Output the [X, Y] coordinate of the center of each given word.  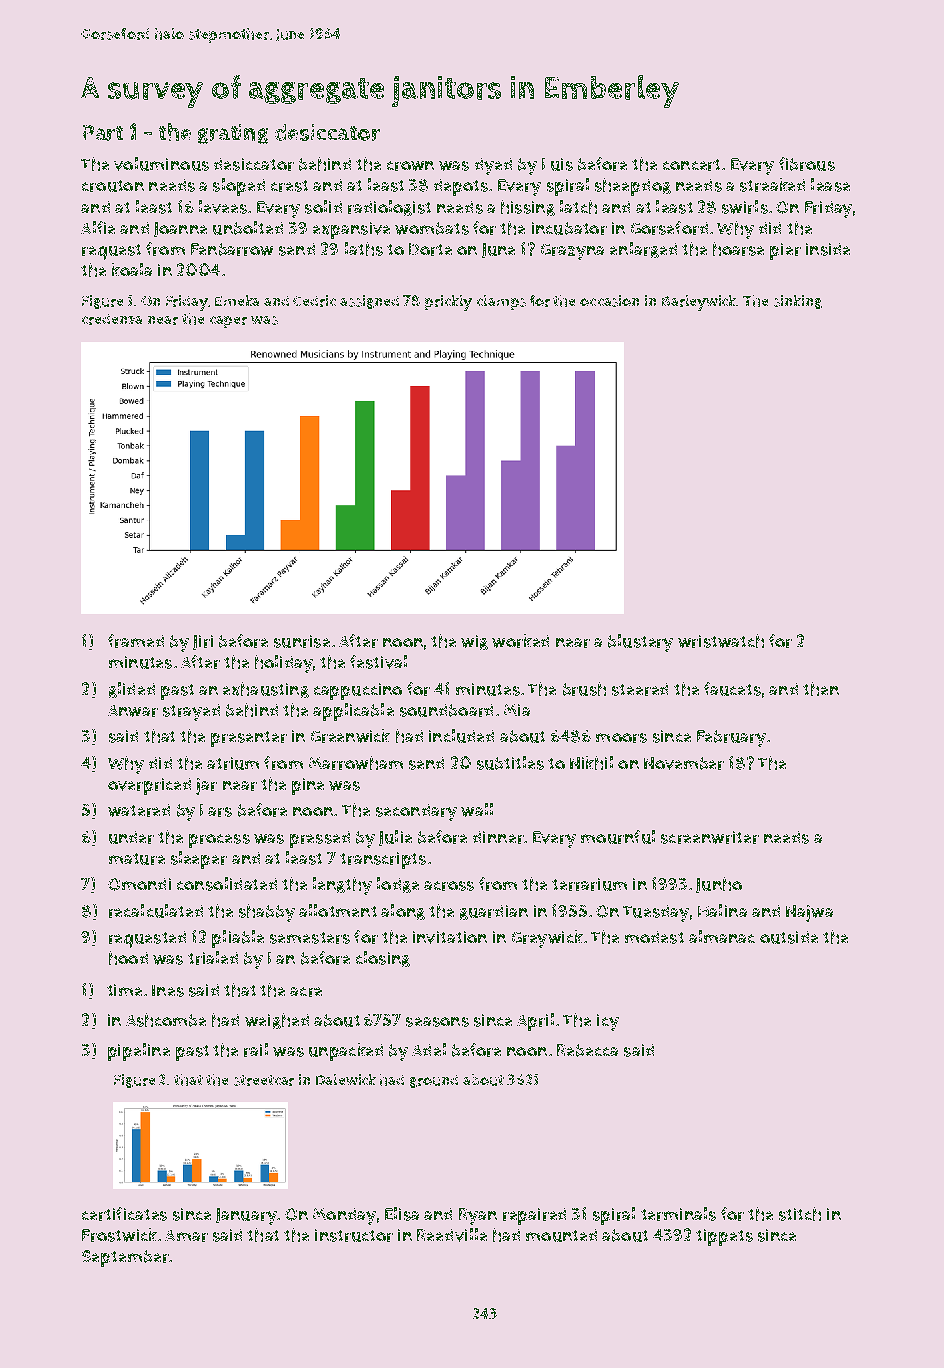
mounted [561, 1235]
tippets [724, 1237]
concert [691, 165]
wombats [432, 228]
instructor [354, 1235]
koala [132, 269]
